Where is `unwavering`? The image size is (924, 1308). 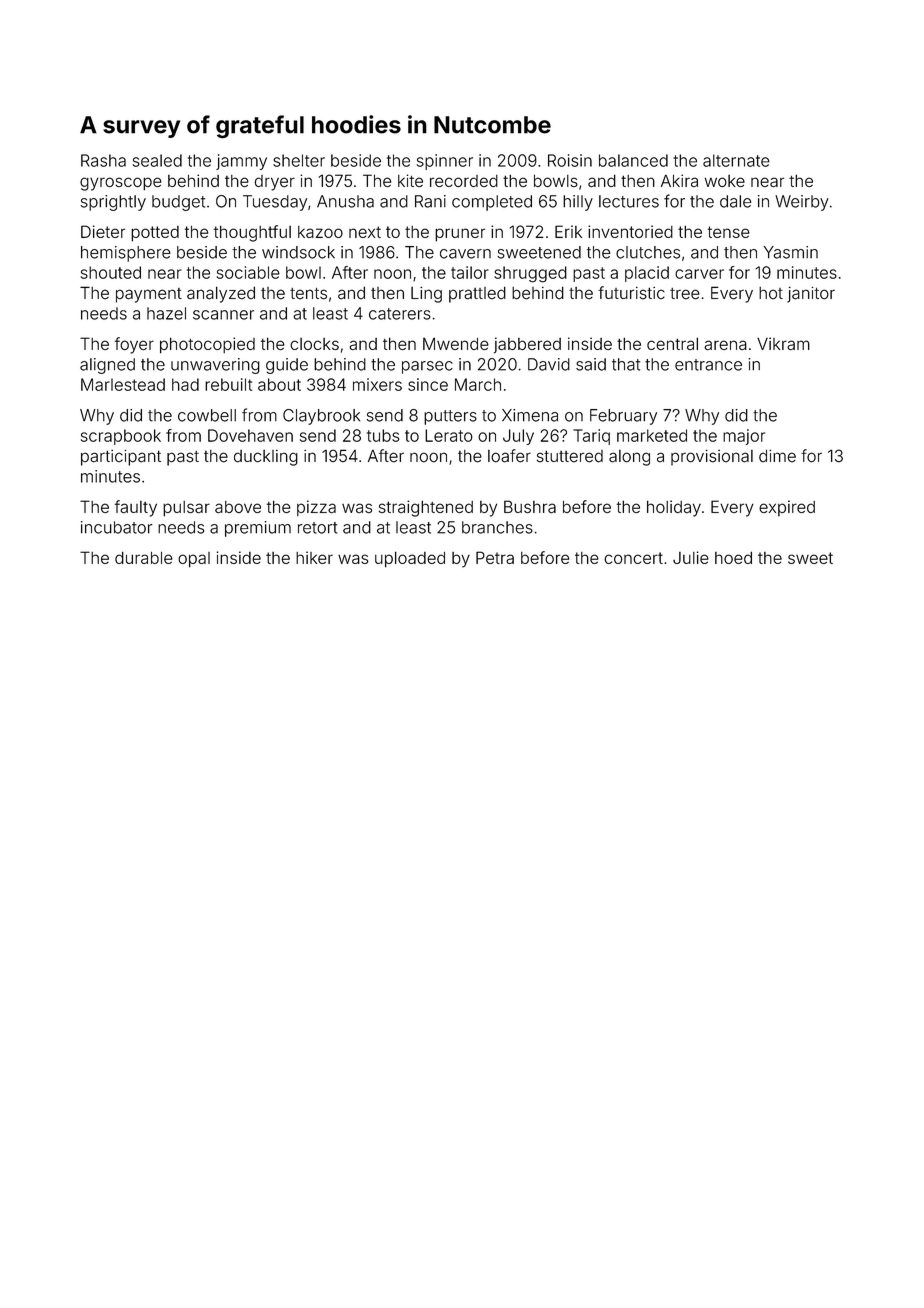 unwavering is located at coordinates (215, 366).
